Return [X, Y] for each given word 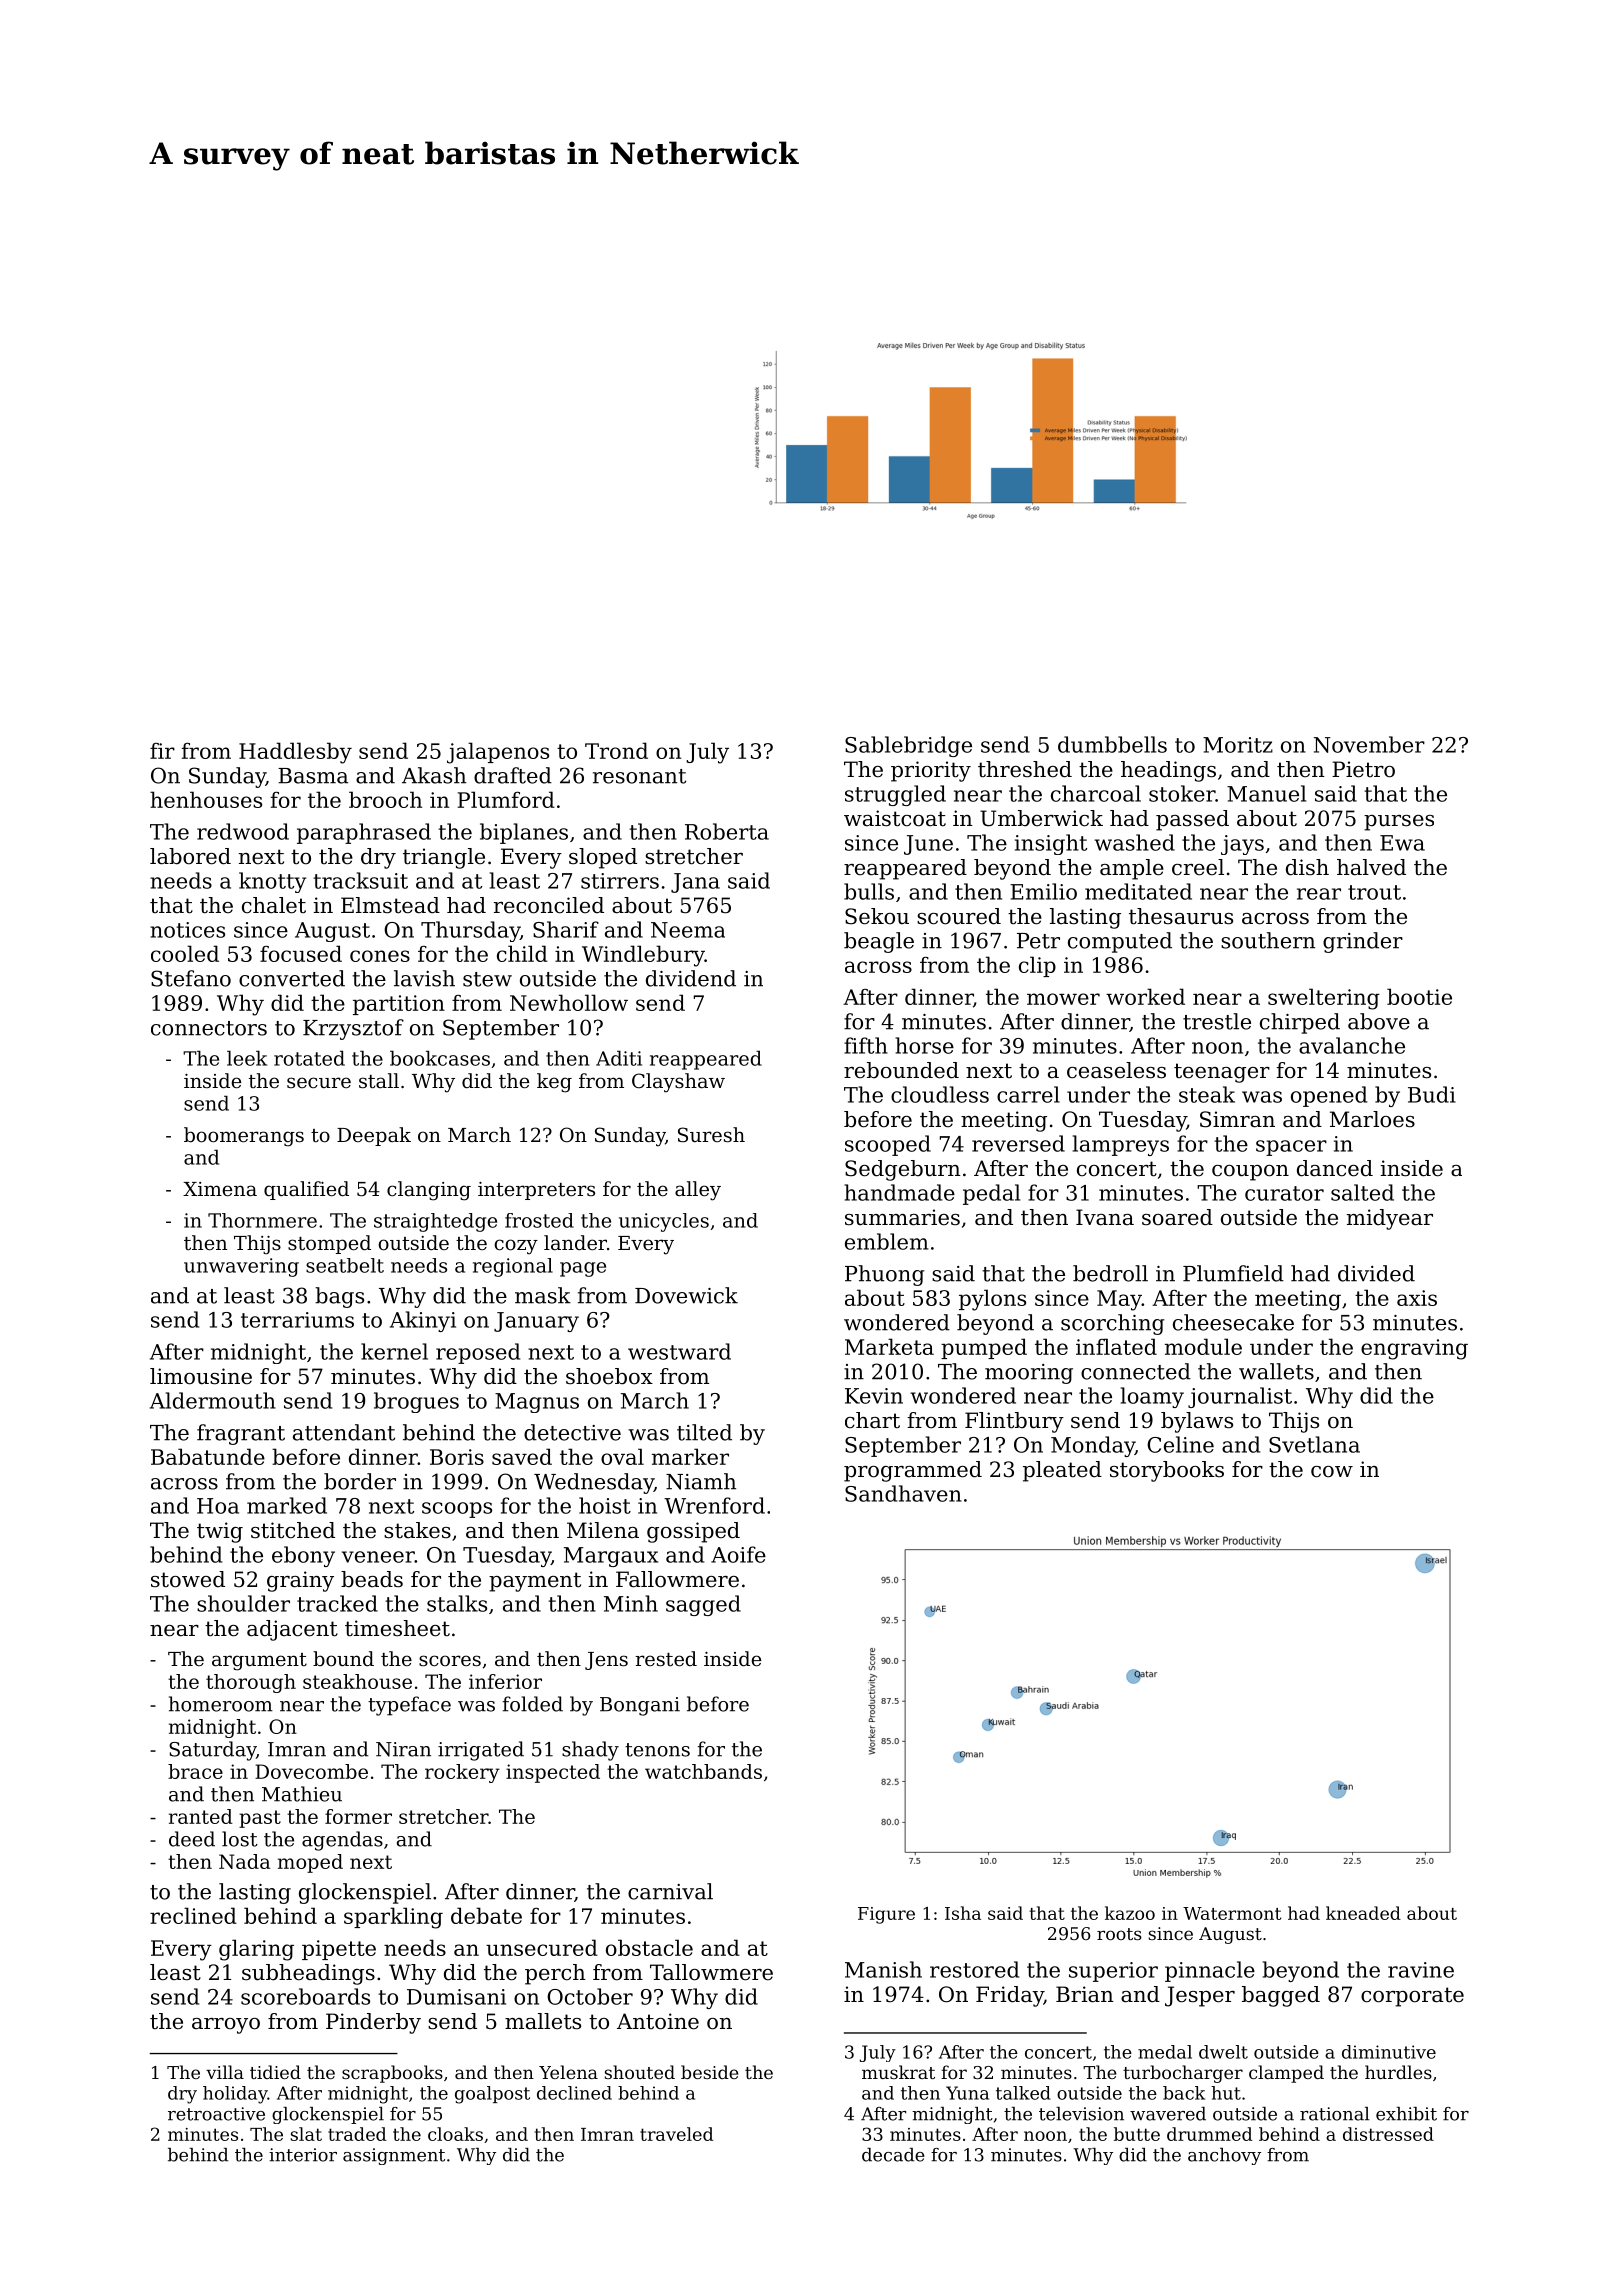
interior [303, 2155]
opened [1329, 1096]
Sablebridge [908, 746]
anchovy [1224, 2156]
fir [162, 751]
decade [893, 2155]
